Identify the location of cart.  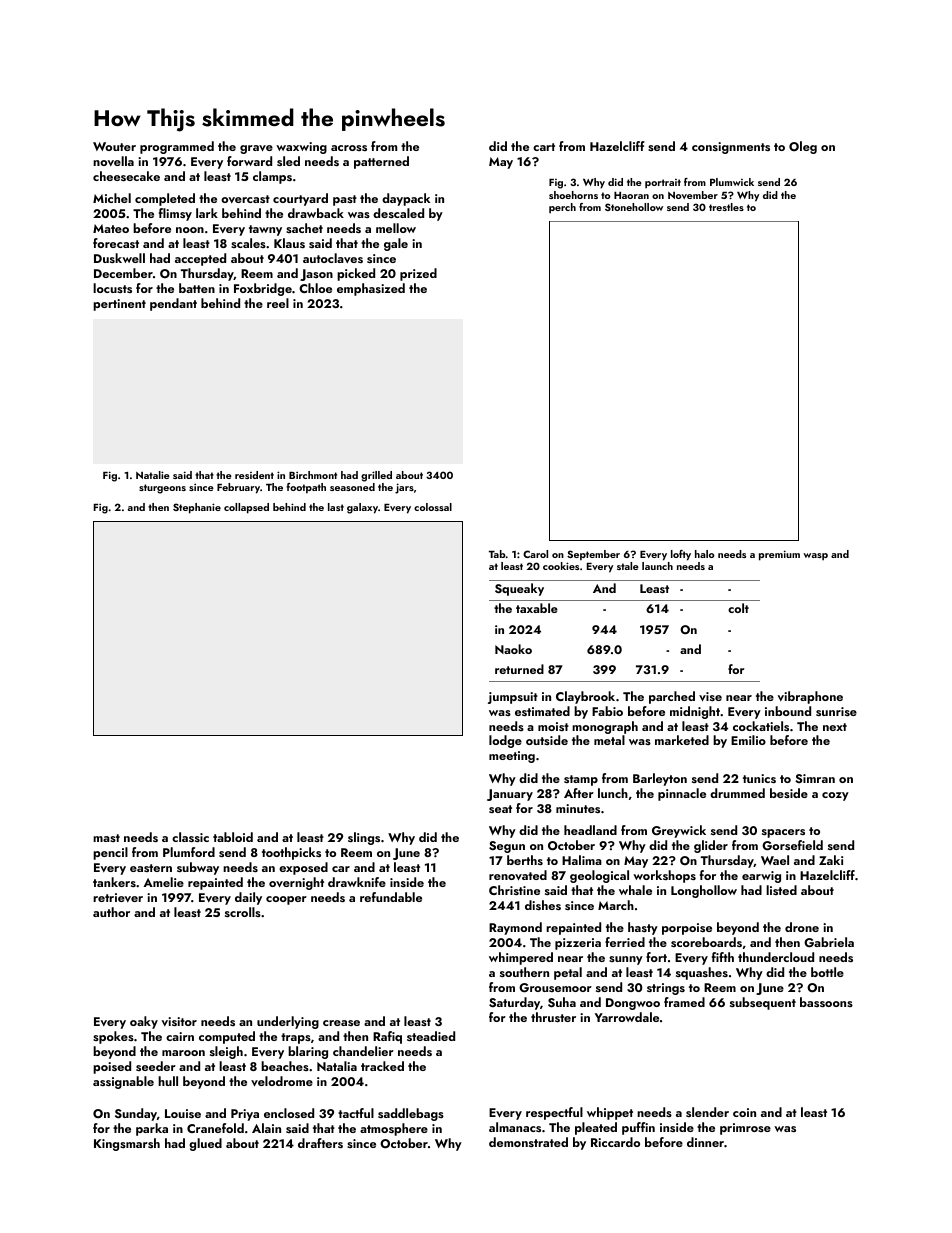
(544, 147).
